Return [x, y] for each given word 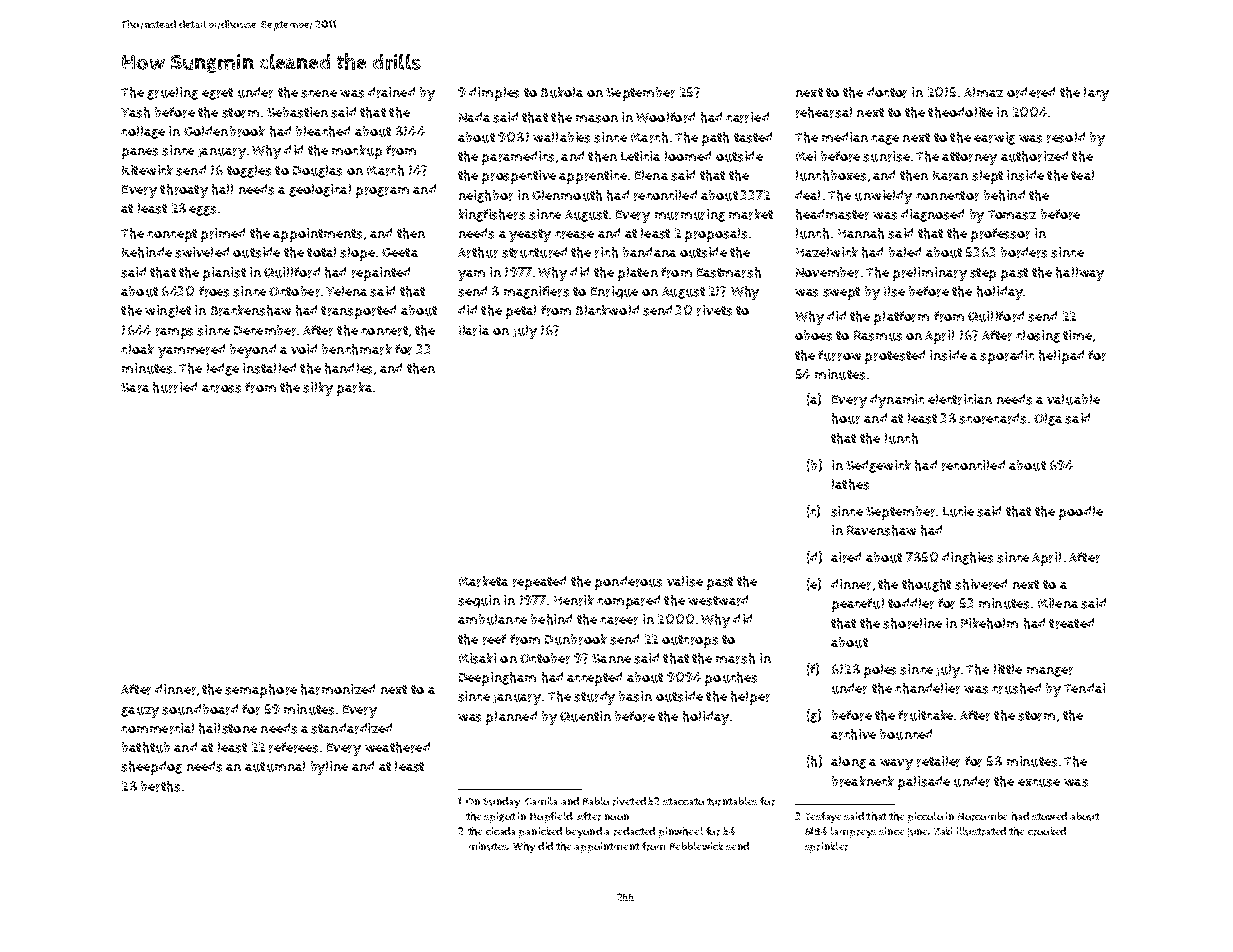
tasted [753, 137]
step [983, 274]
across [221, 389]
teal [1082, 175]
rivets [714, 310]
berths [160, 786]
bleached [323, 131]
